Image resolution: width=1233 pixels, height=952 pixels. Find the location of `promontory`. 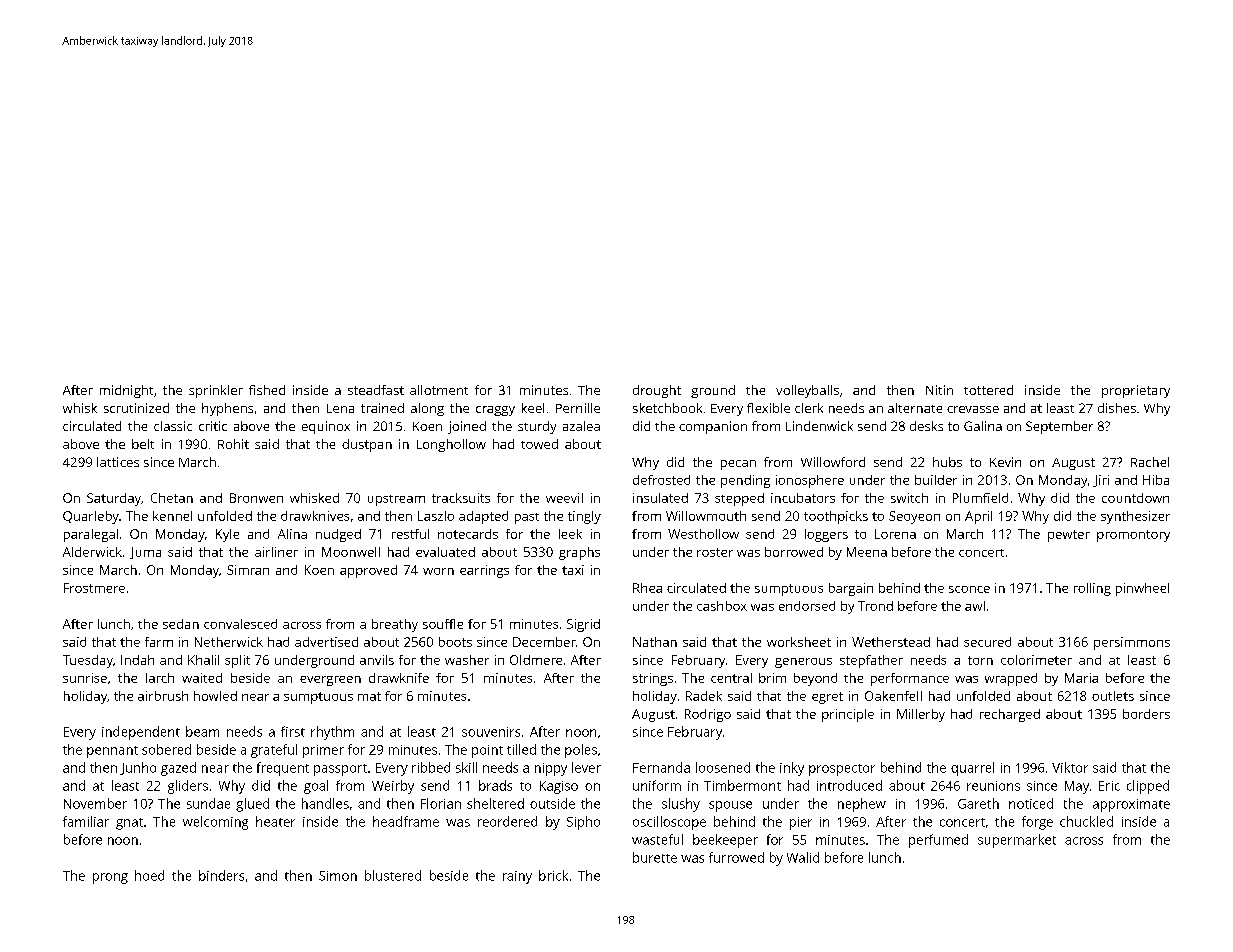

promontory is located at coordinates (1133, 536).
